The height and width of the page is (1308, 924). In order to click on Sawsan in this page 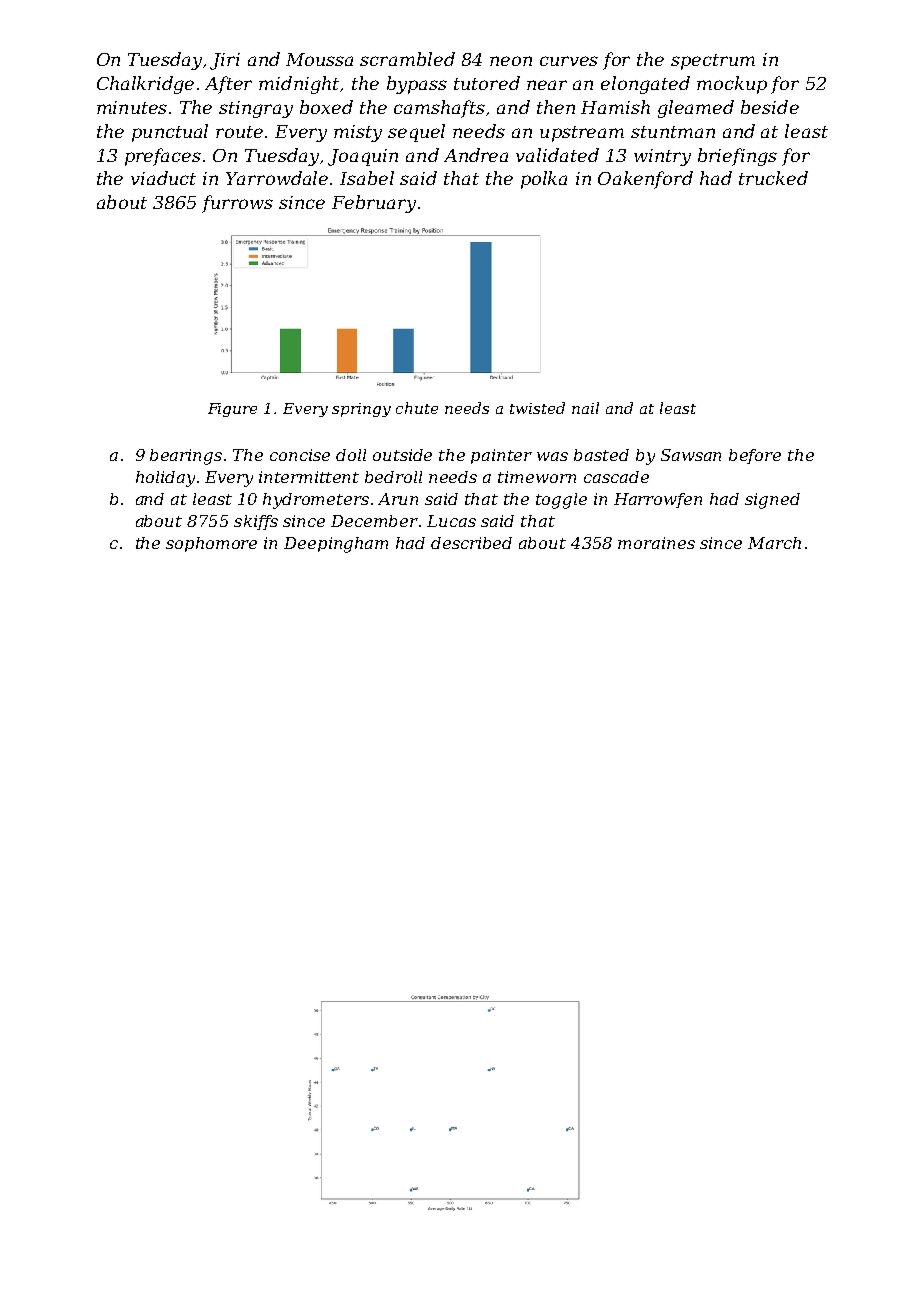, I will do `click(691, 455)`.
